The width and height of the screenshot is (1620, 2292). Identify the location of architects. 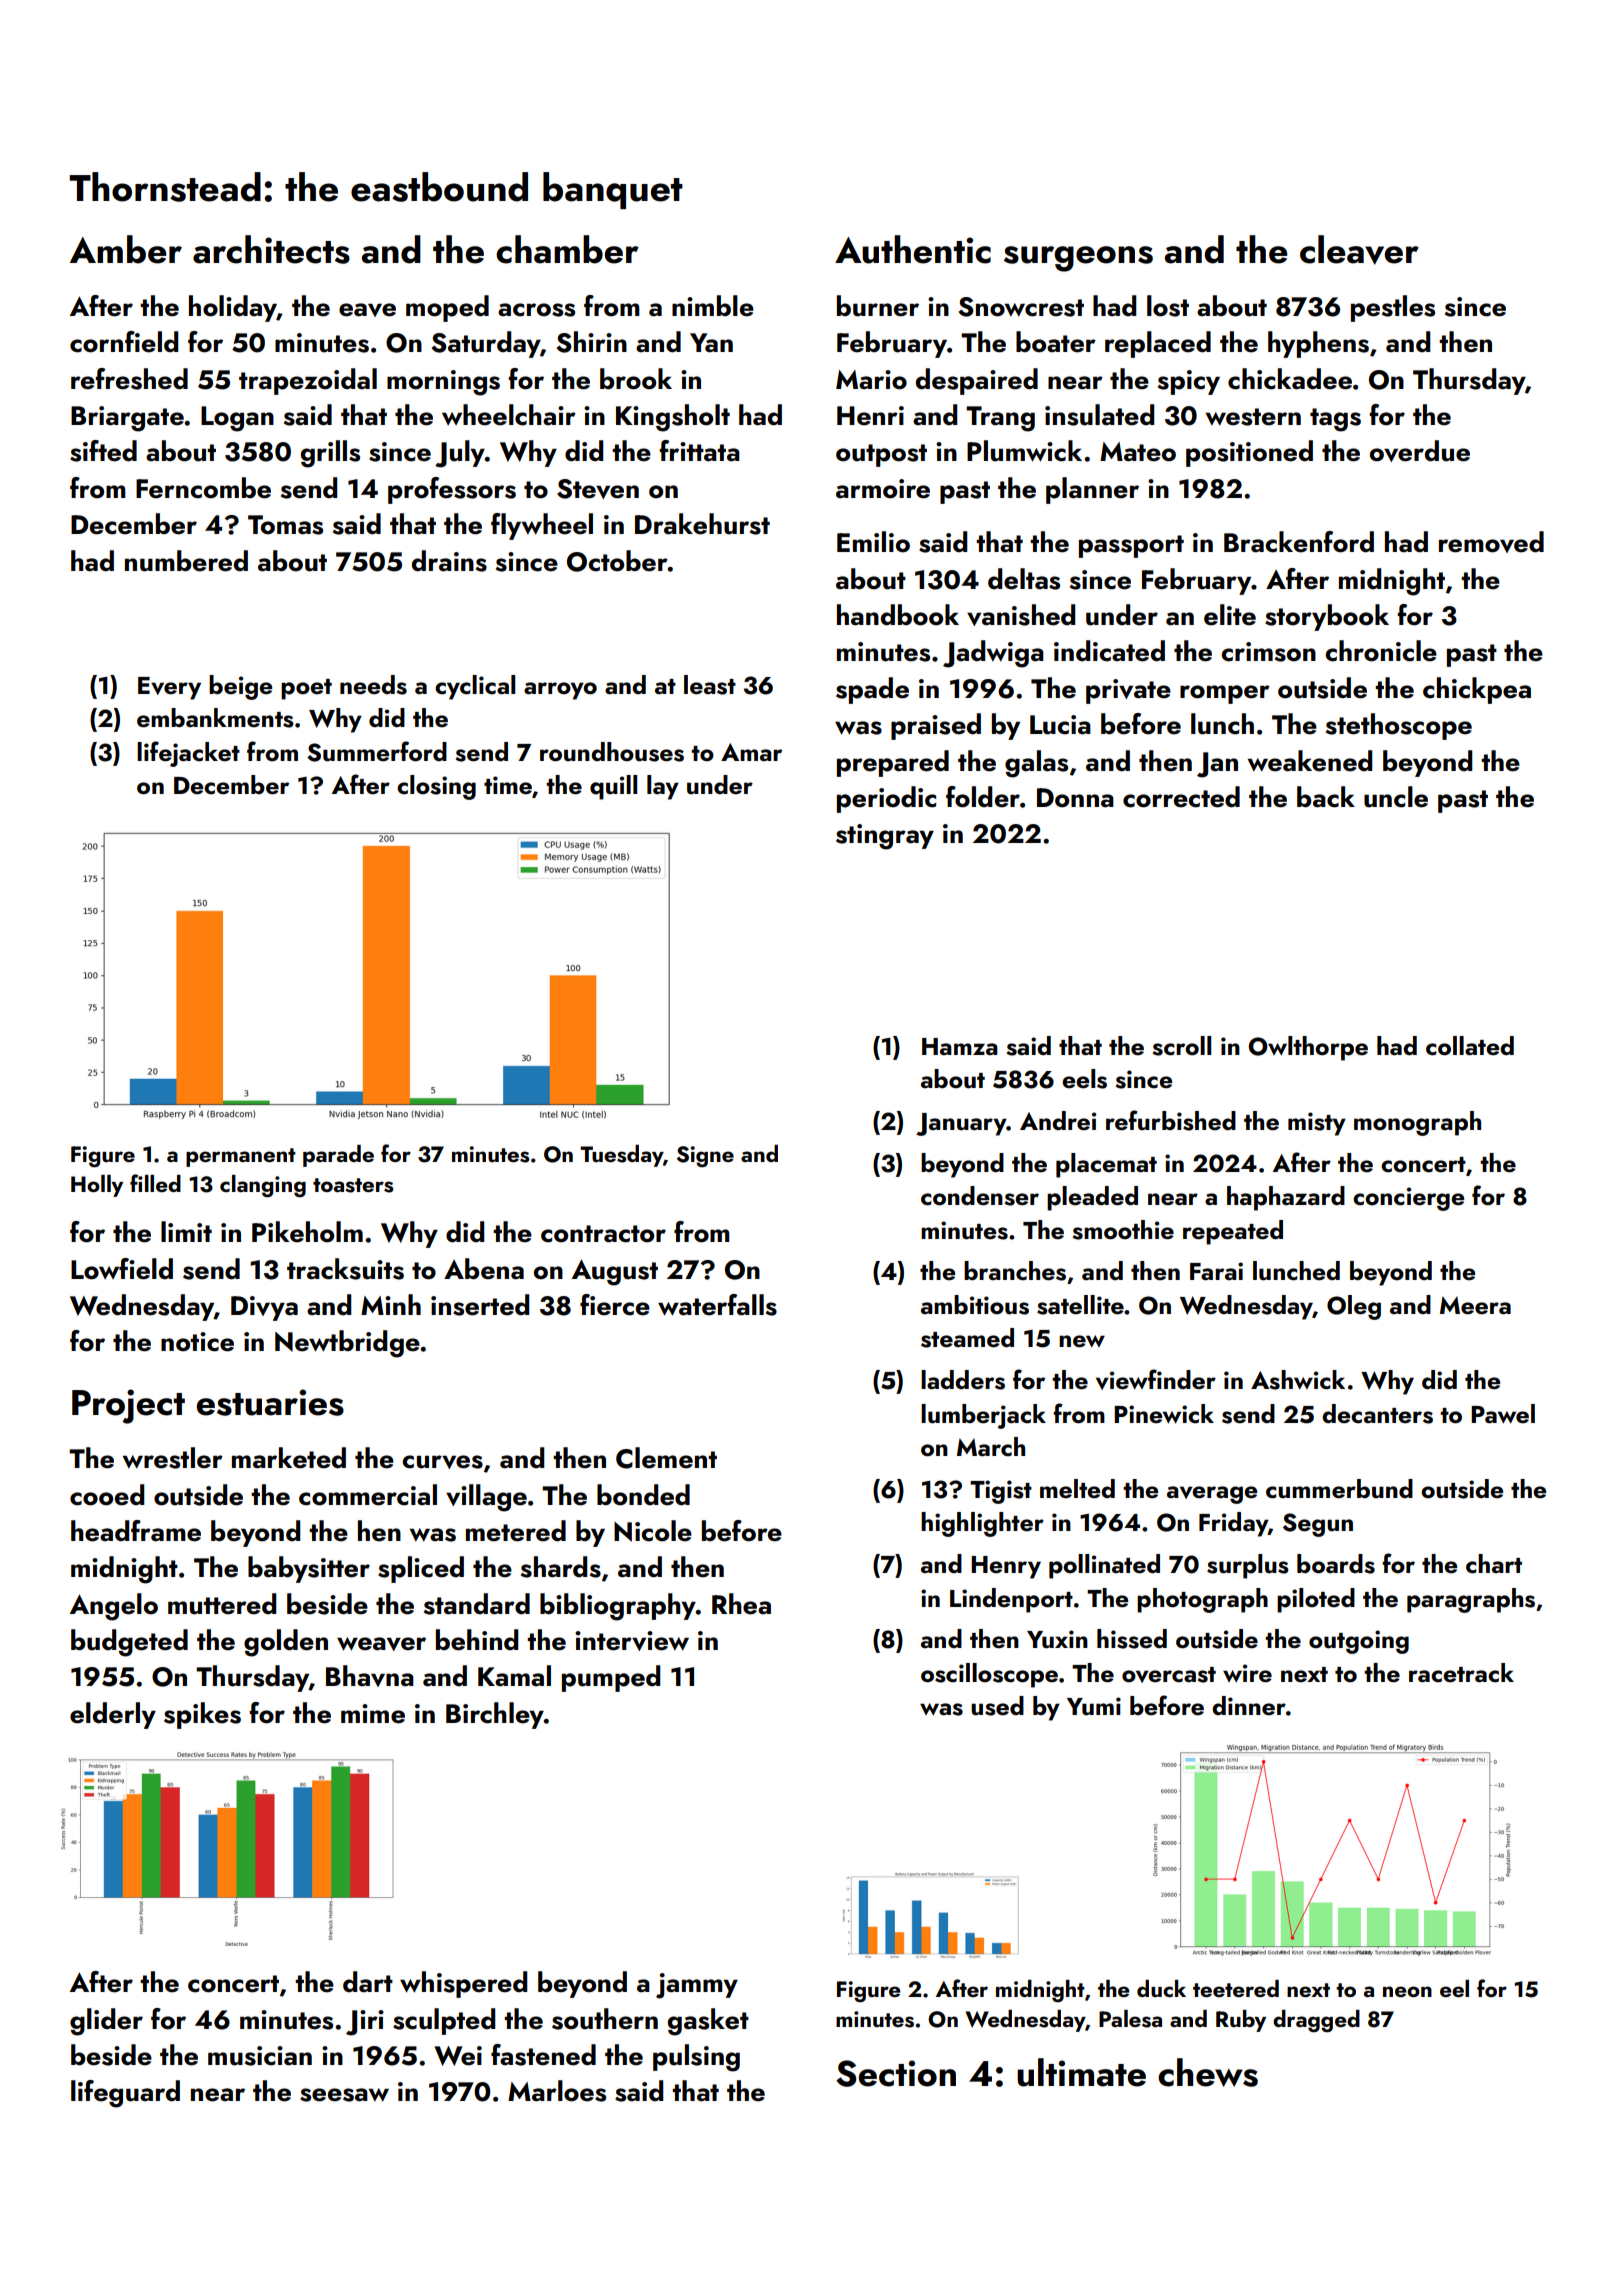
(271, 249).
